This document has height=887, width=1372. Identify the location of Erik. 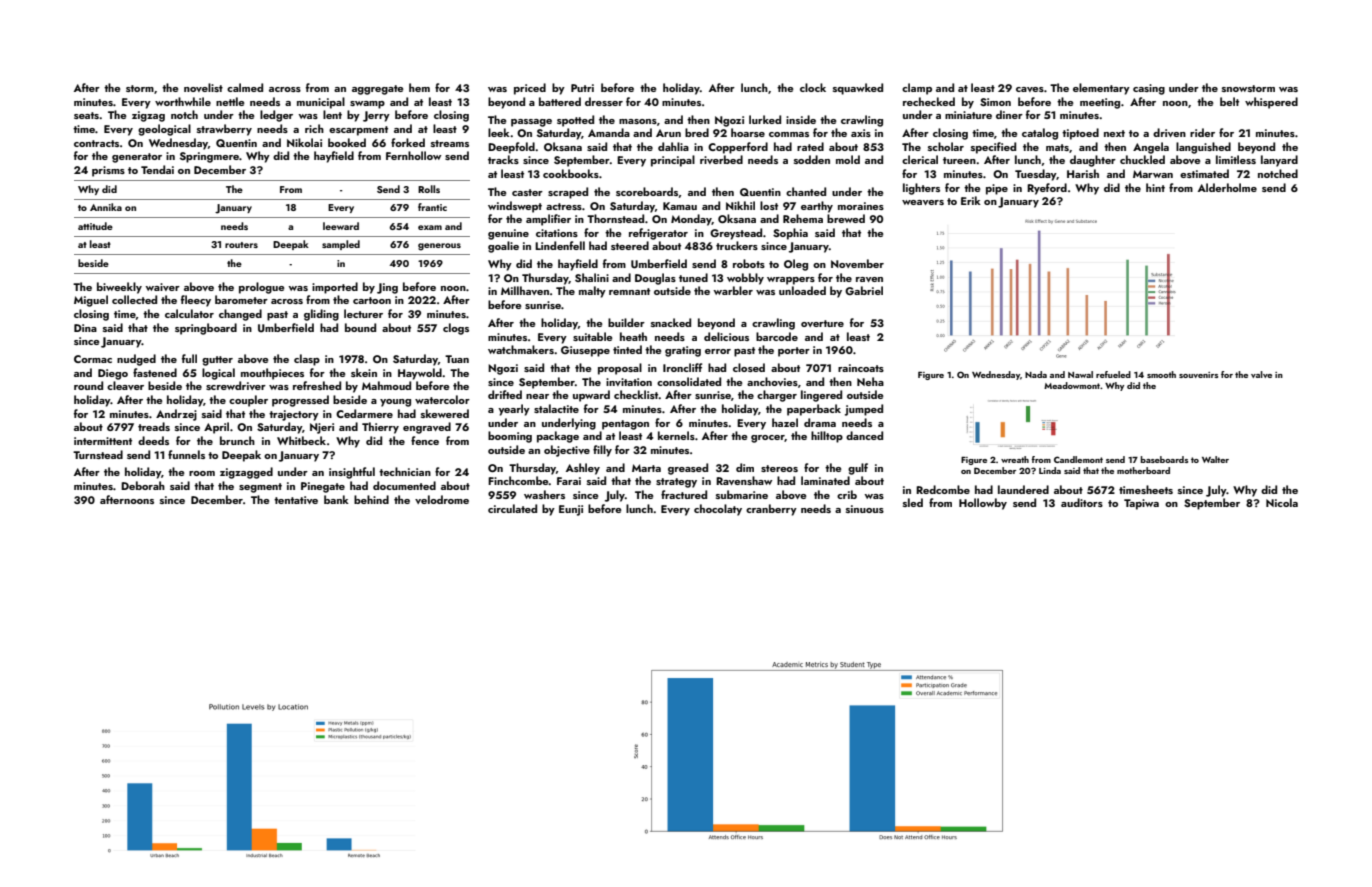
(971, 200).
